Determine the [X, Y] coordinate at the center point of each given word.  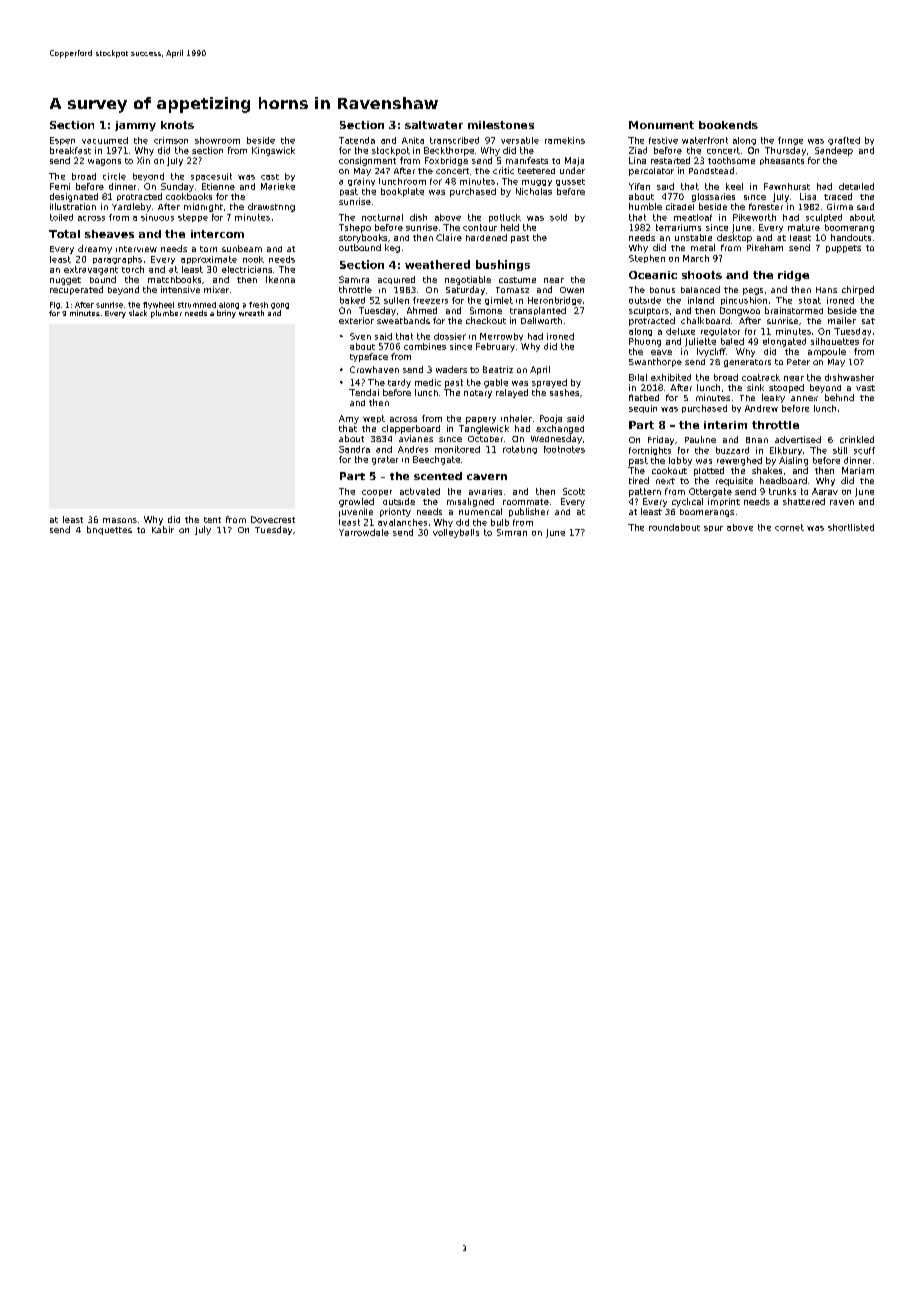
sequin [643, 409]
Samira [354, 279]
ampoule [827, 352]
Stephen [647, 259]
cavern [487, 477]
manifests [527, 160]
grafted [844, 141]
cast [270, 177]
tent [212, 520]
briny [226, 314]
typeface [369, 357]
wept [374, 419]
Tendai [364, 392]
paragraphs [117, 260]
